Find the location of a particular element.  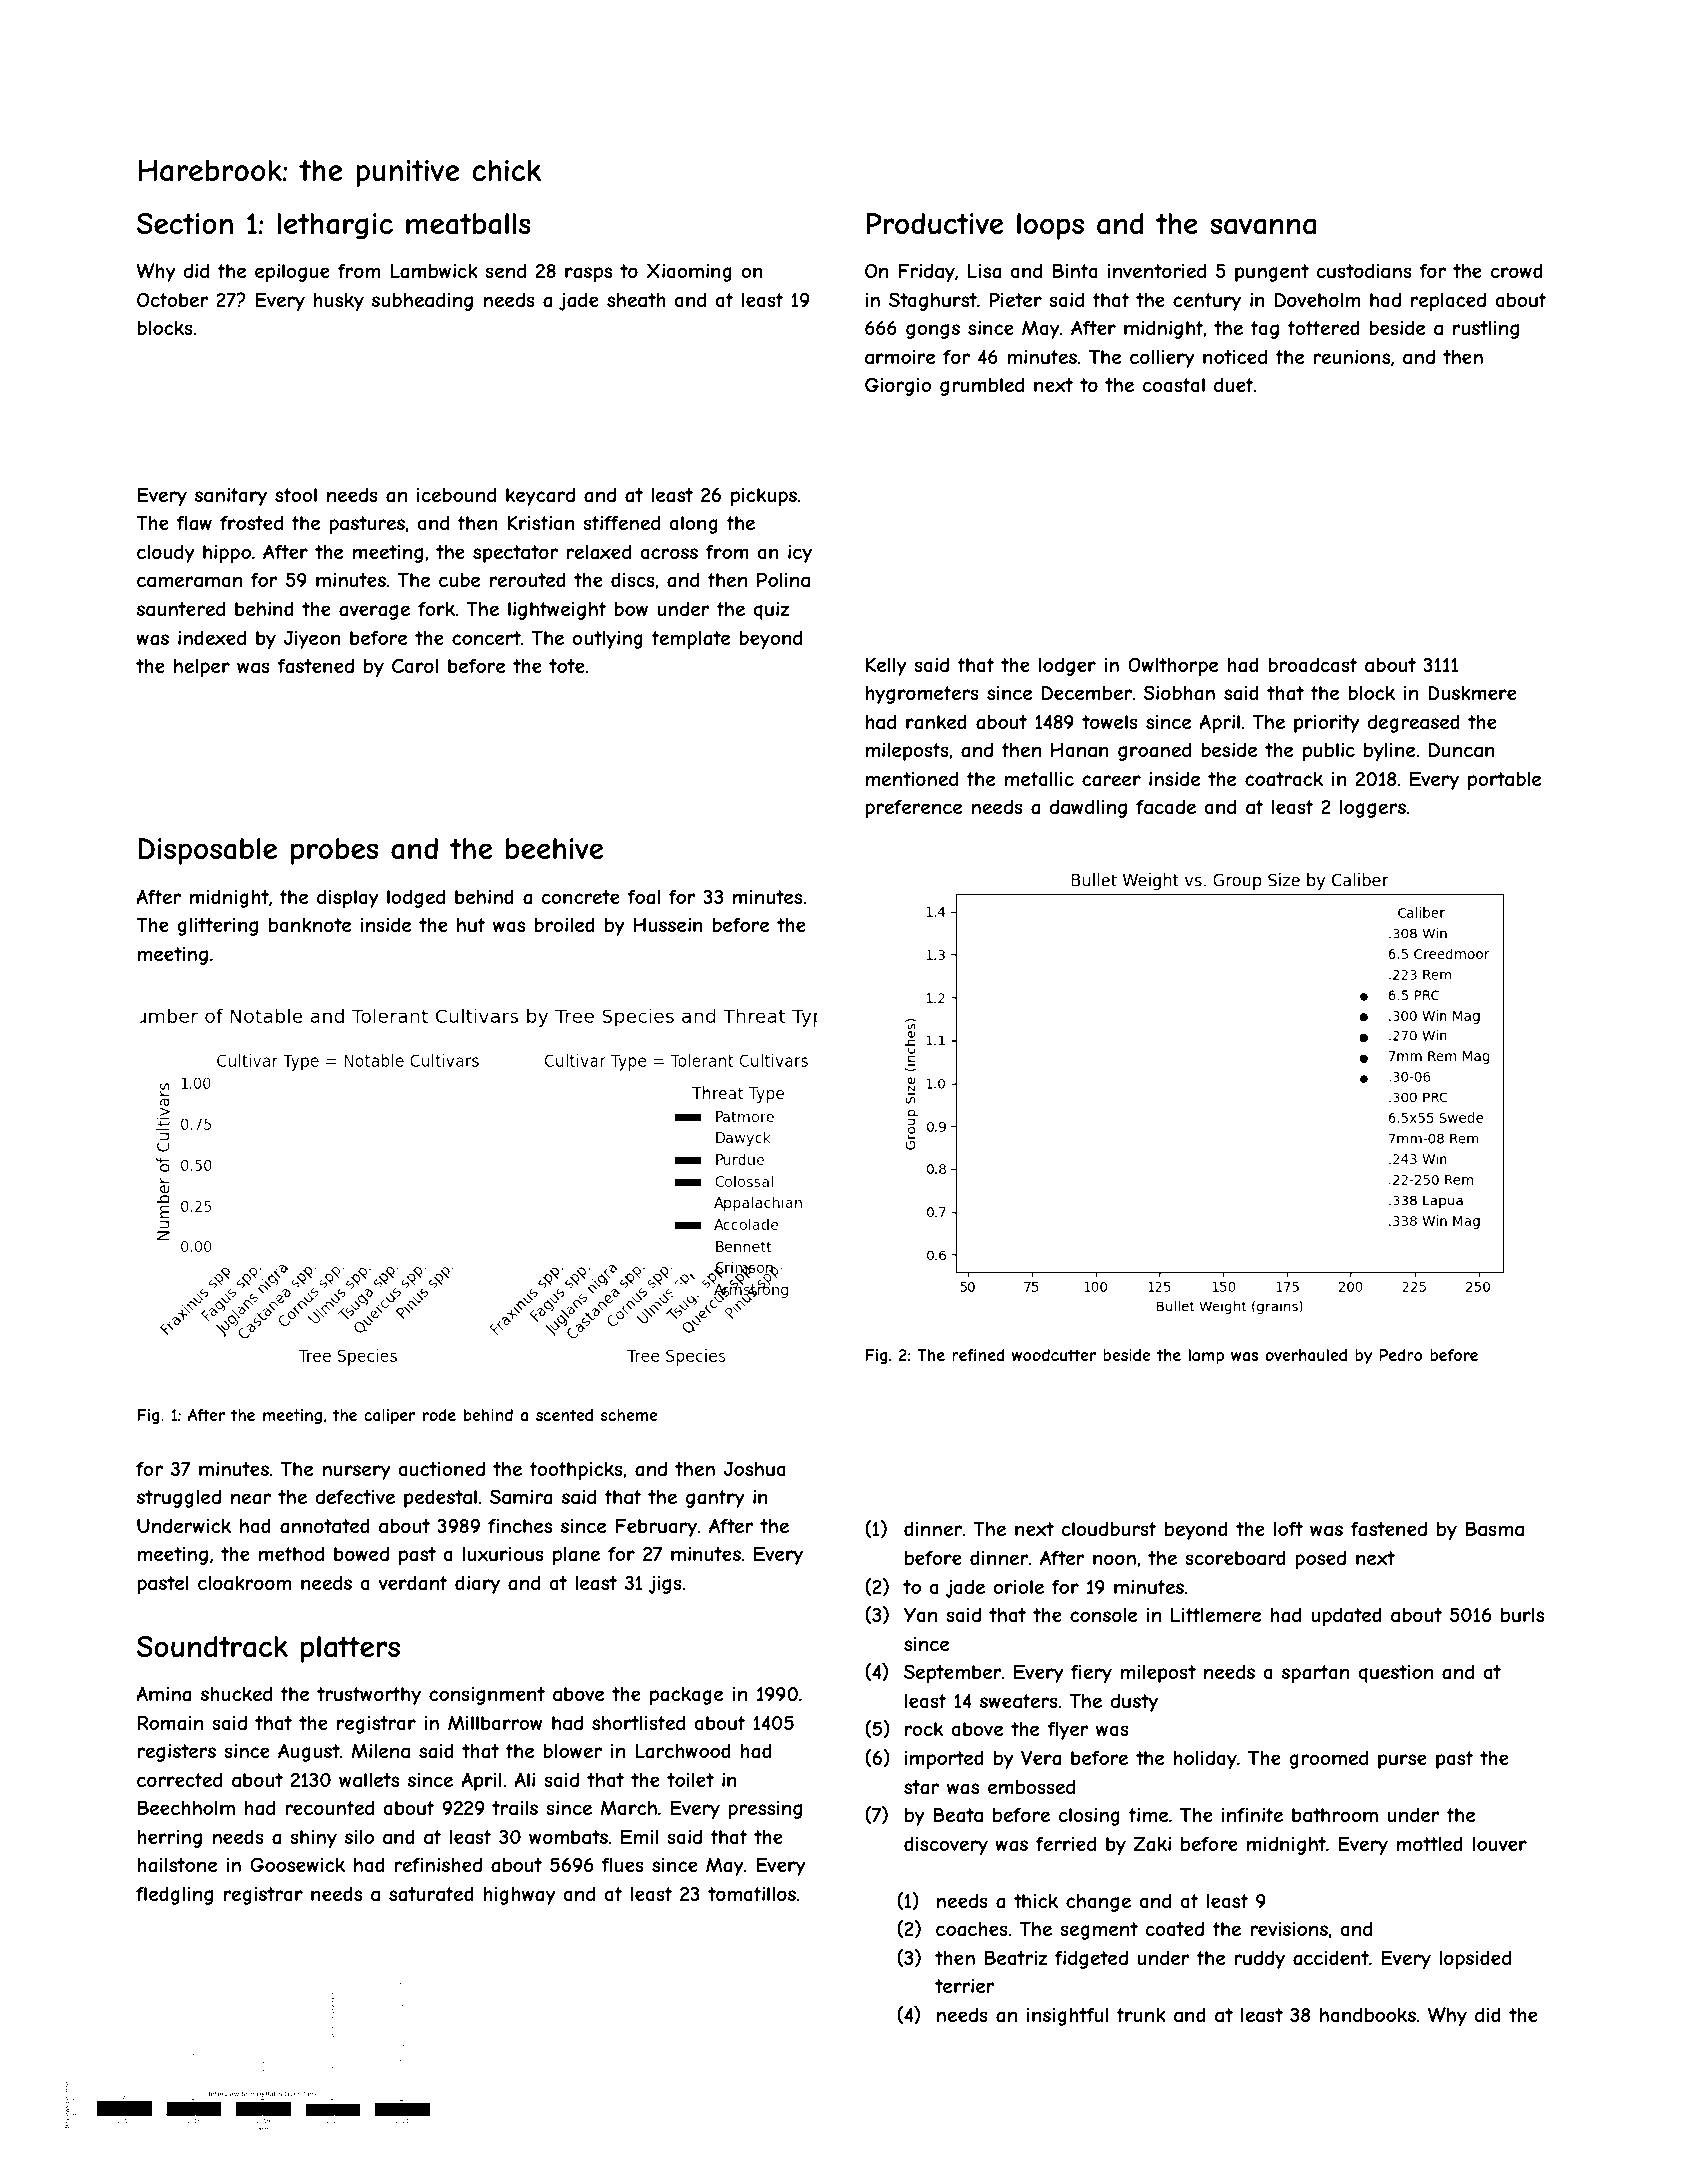

fledgling is located at coordinates (174, 1895).
